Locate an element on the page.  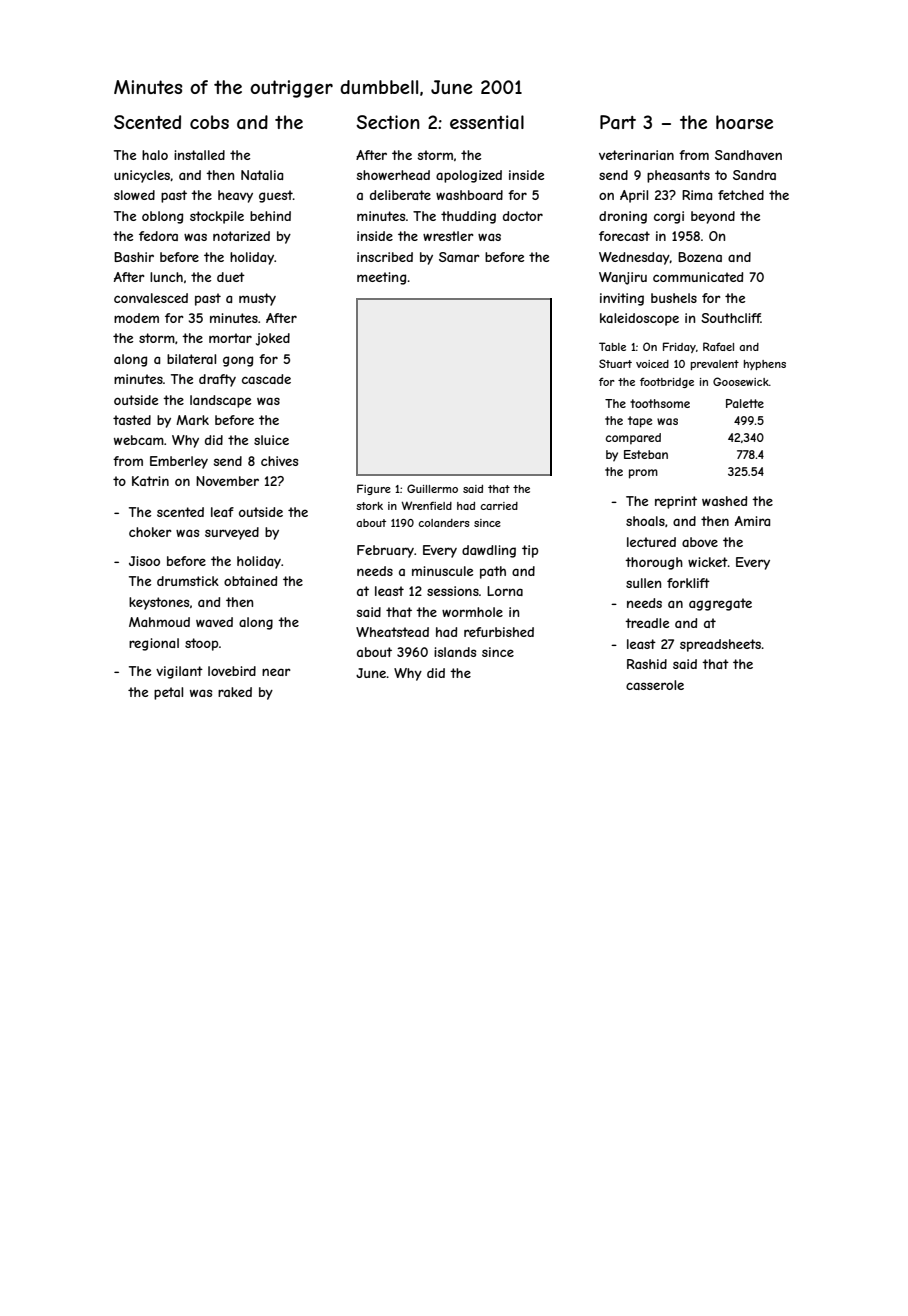
apologized is located at coordinates (469, 176).
